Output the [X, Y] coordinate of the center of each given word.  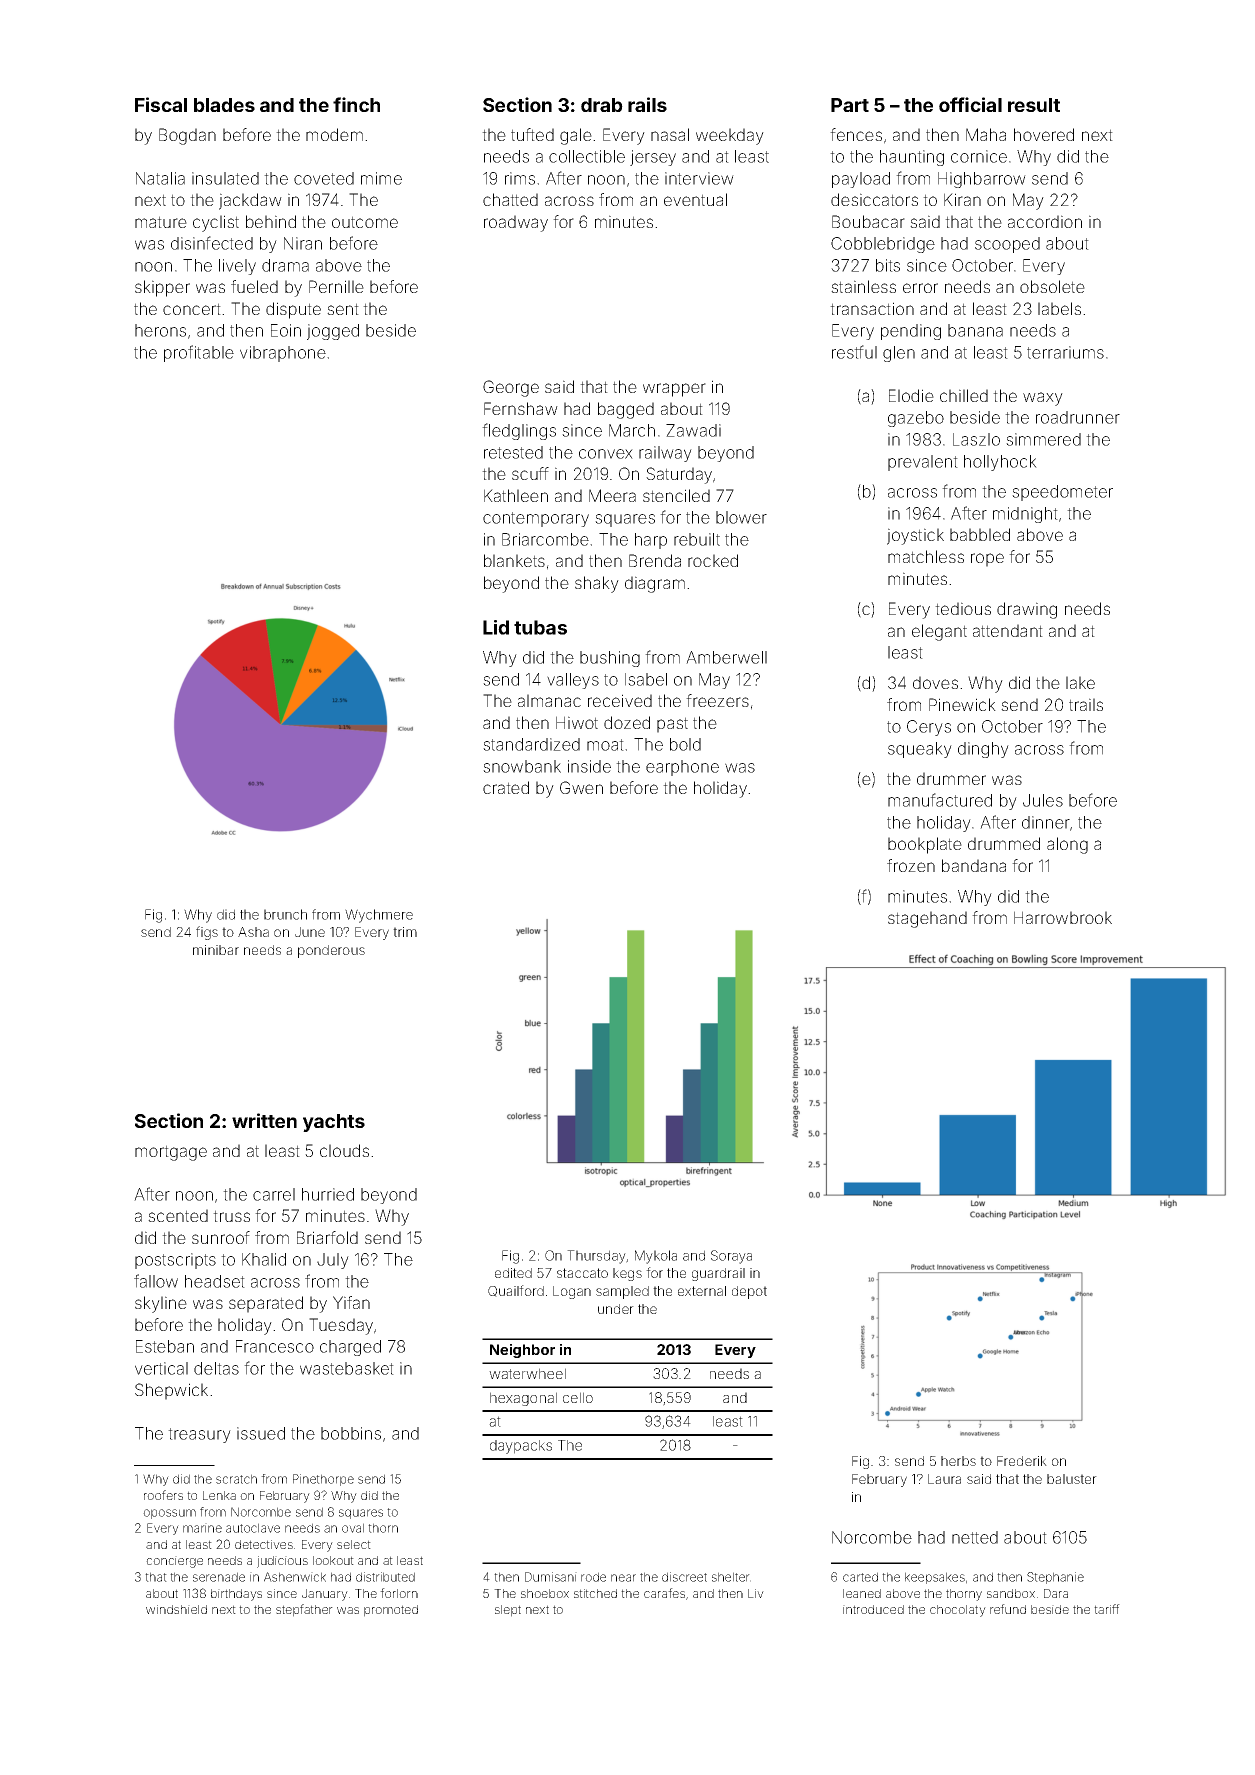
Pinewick [962, 704]
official [970, 104]
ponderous [331, 951]
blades [224, 105]
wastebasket [347, 1368]
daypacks [521, 1447]
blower [741, 517]
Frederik [1022, 1461]
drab [602, 105]
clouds [344, 1150]
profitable [199, 353]
